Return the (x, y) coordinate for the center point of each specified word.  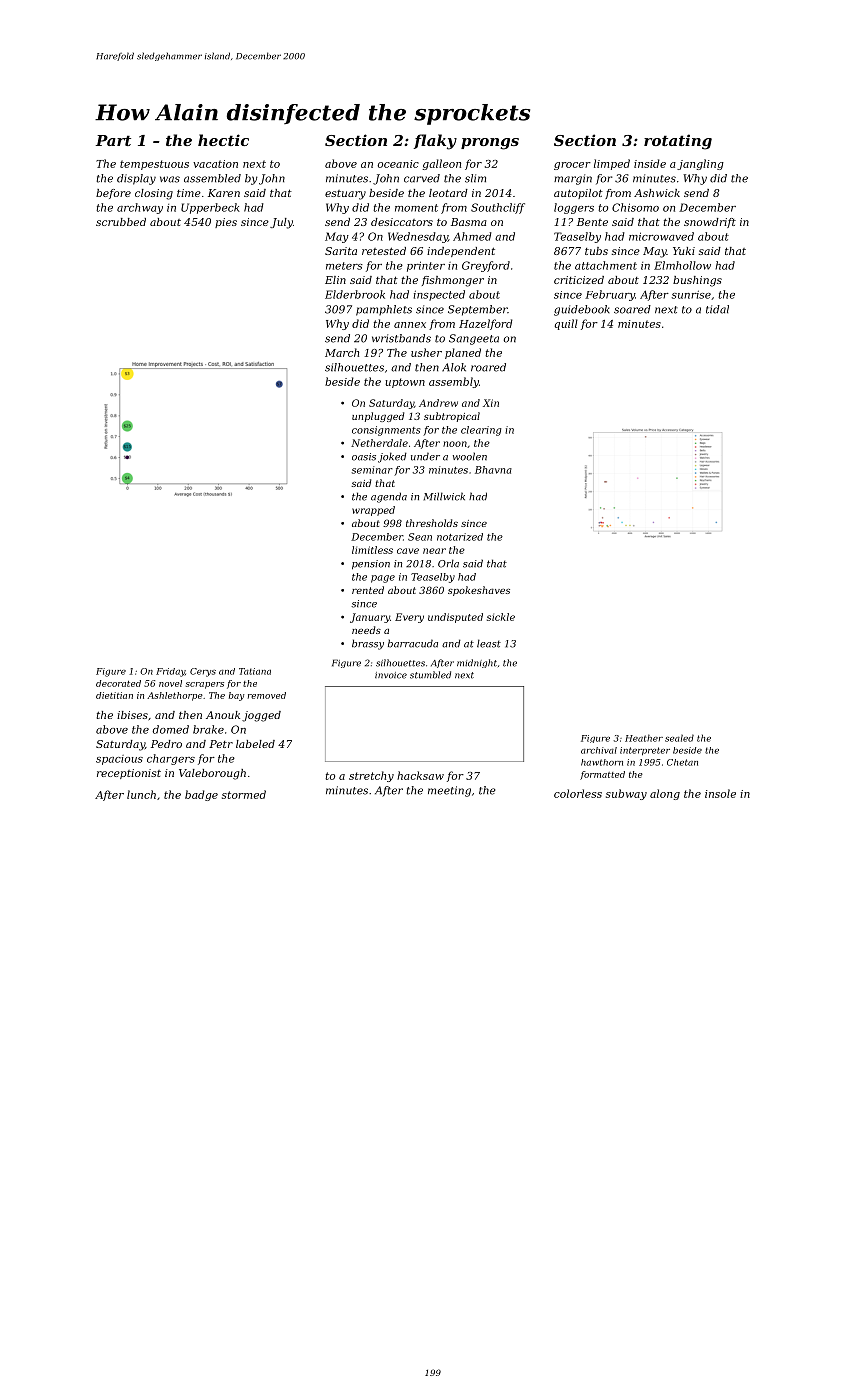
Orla (448, 563)
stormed (244, 794)
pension (371, 565)
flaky (435, 142)
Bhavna (493, 470)
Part (113, 140)
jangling (700, 164)
